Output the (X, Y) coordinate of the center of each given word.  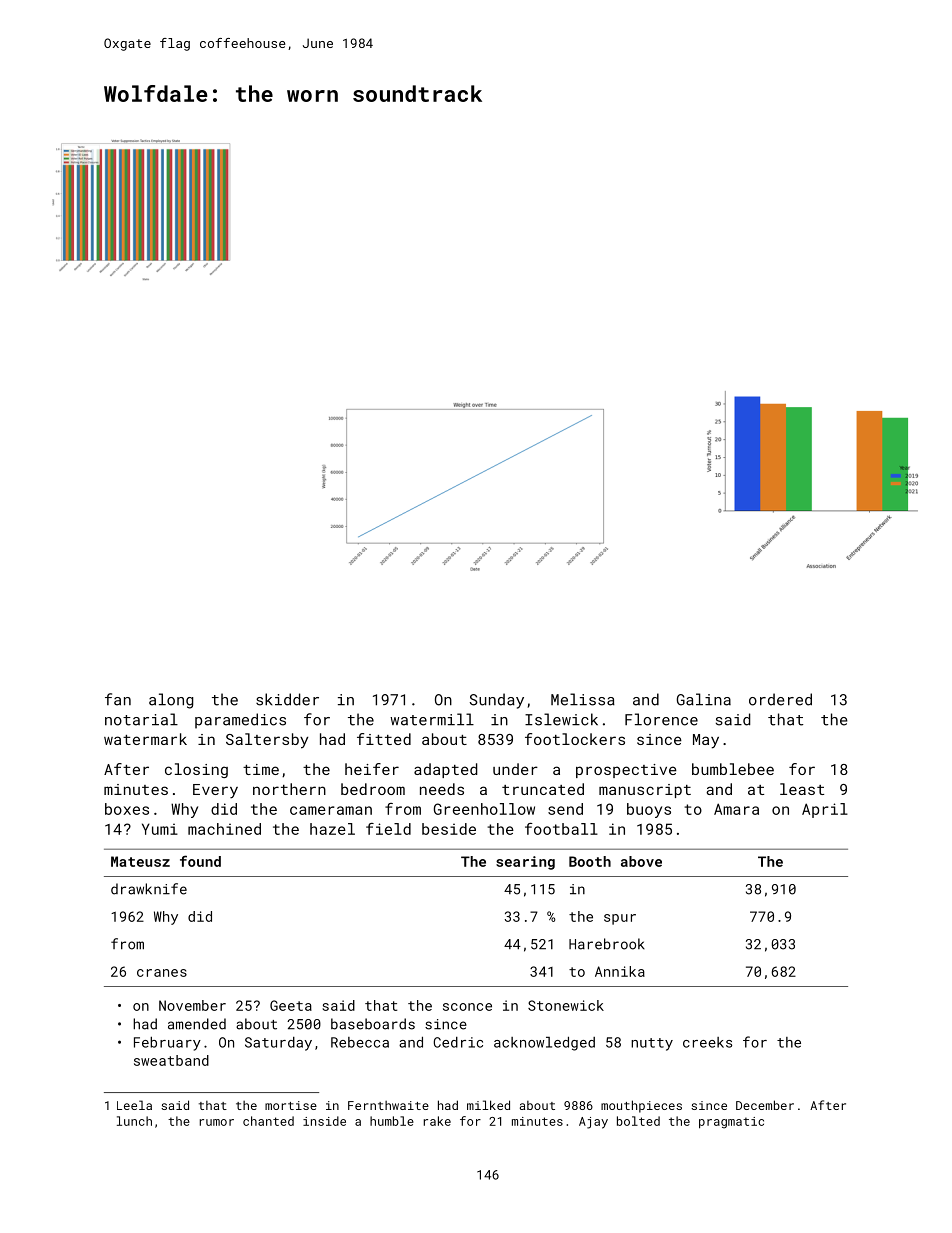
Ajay (593, 1123)
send (565, 809)
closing (196, 770)
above (641, 861)
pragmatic (731, 1123)
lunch (134, 1121)
